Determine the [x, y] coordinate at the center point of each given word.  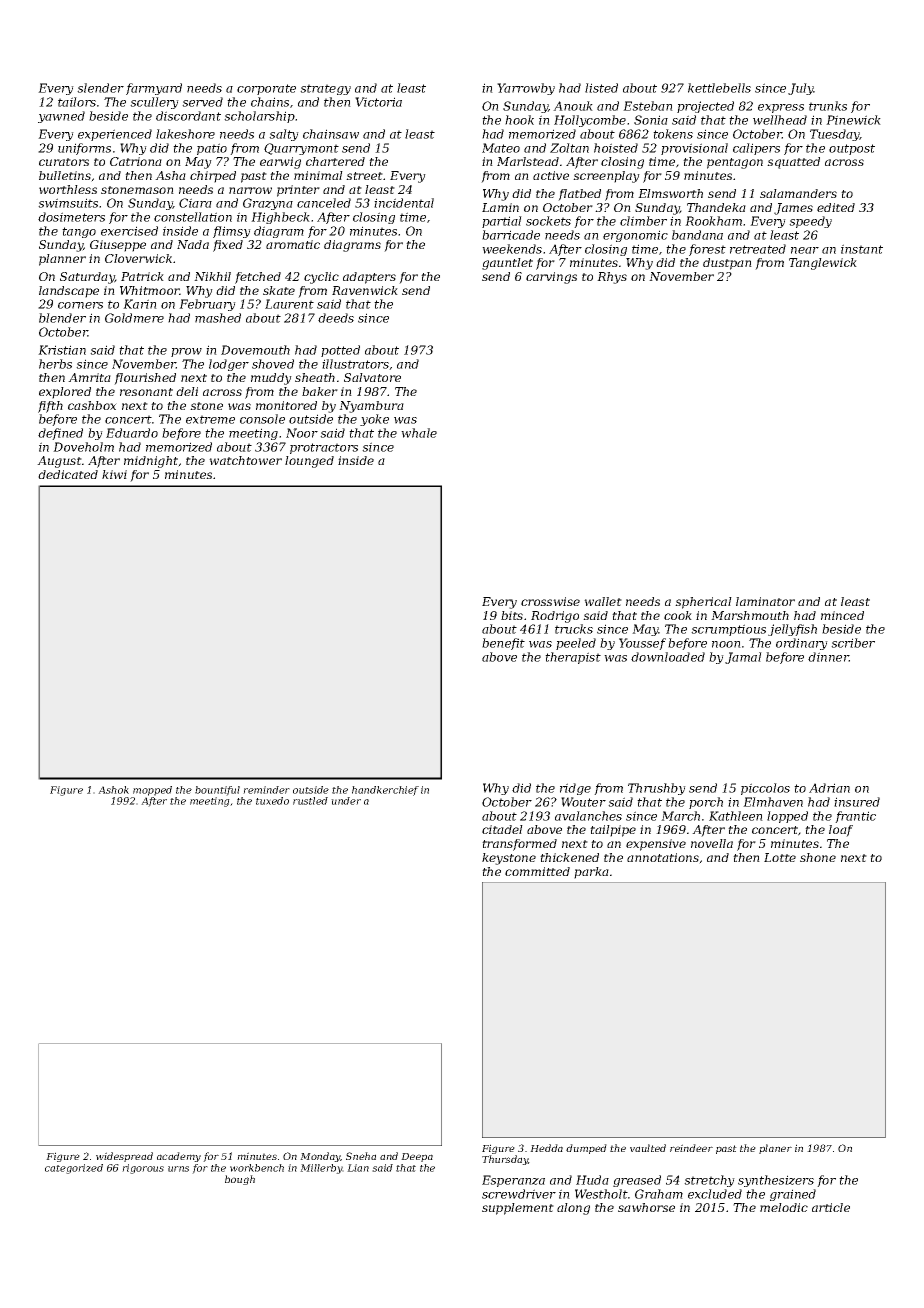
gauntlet [507, 264]
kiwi [114, 474]
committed [537, 871]
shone [818, 857]
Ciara [195, 203]
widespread [124, 1157]
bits [512, 615]
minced [842, 615]
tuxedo [272, 801]
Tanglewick [823, 264]
